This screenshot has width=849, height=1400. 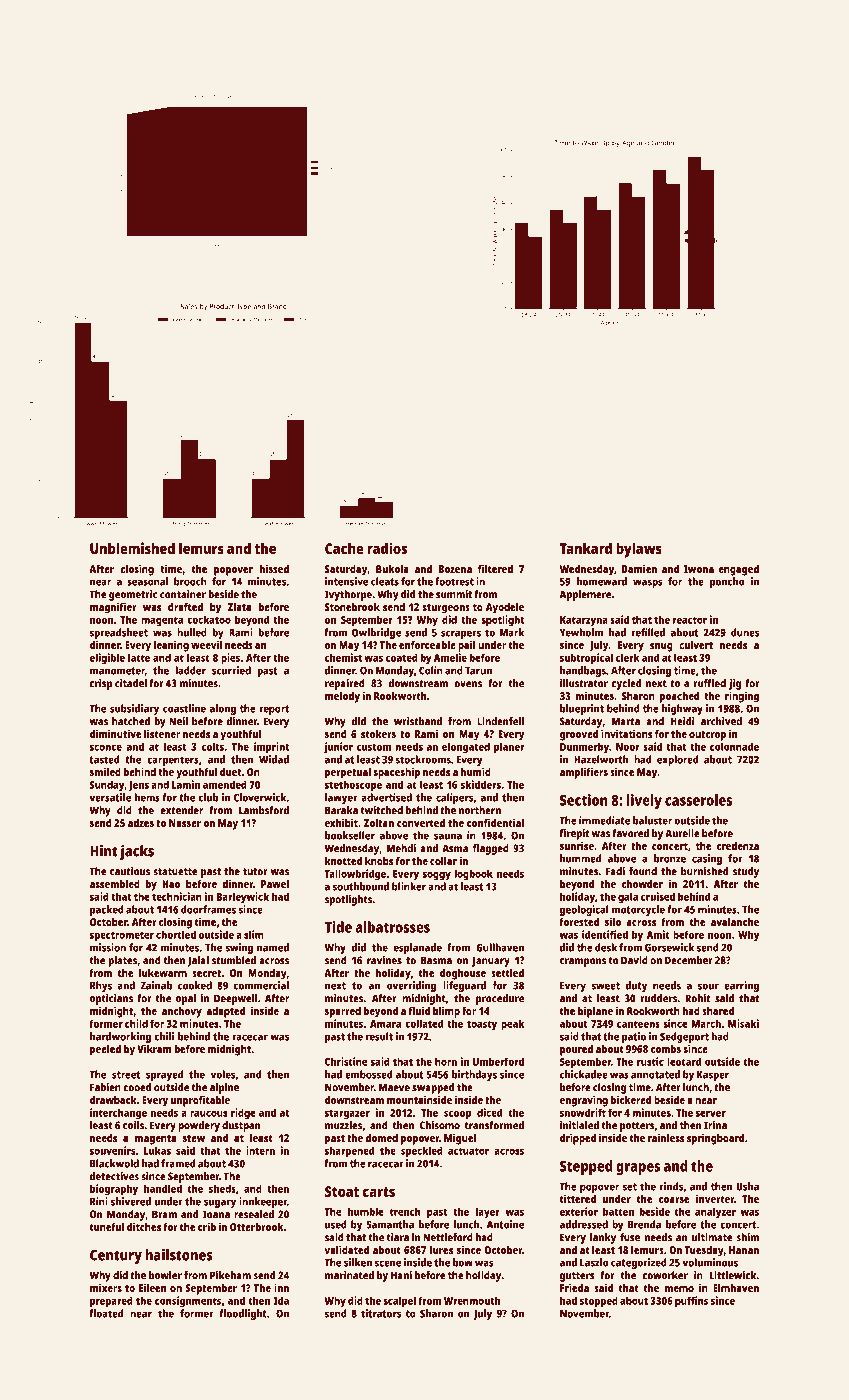 What do you see at coordinates (346, 1061) in the screenshot?
I see `Christine` at bounding box center [346, 1061].
